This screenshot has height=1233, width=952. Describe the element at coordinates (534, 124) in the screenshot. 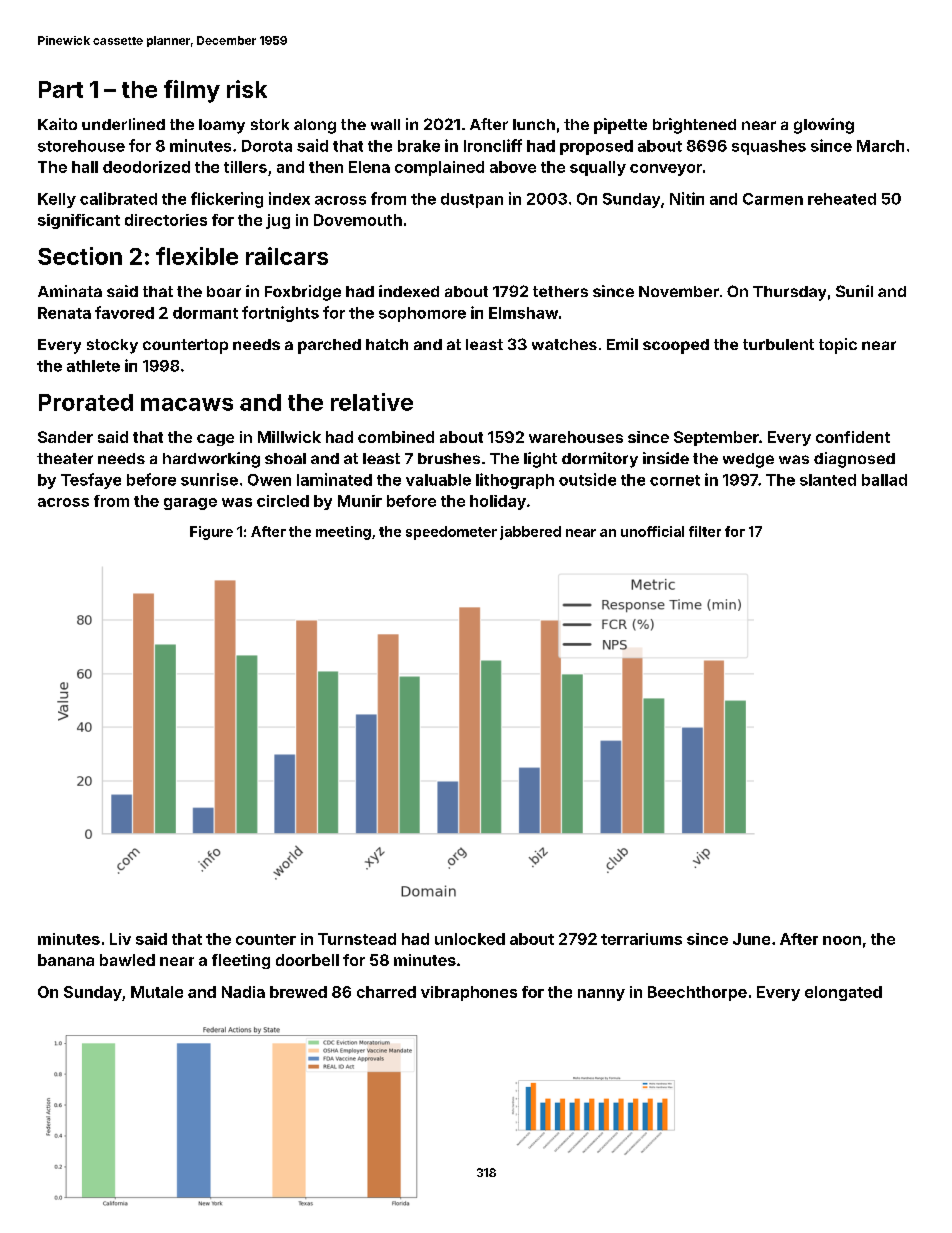

I see `lunch` at that location.
